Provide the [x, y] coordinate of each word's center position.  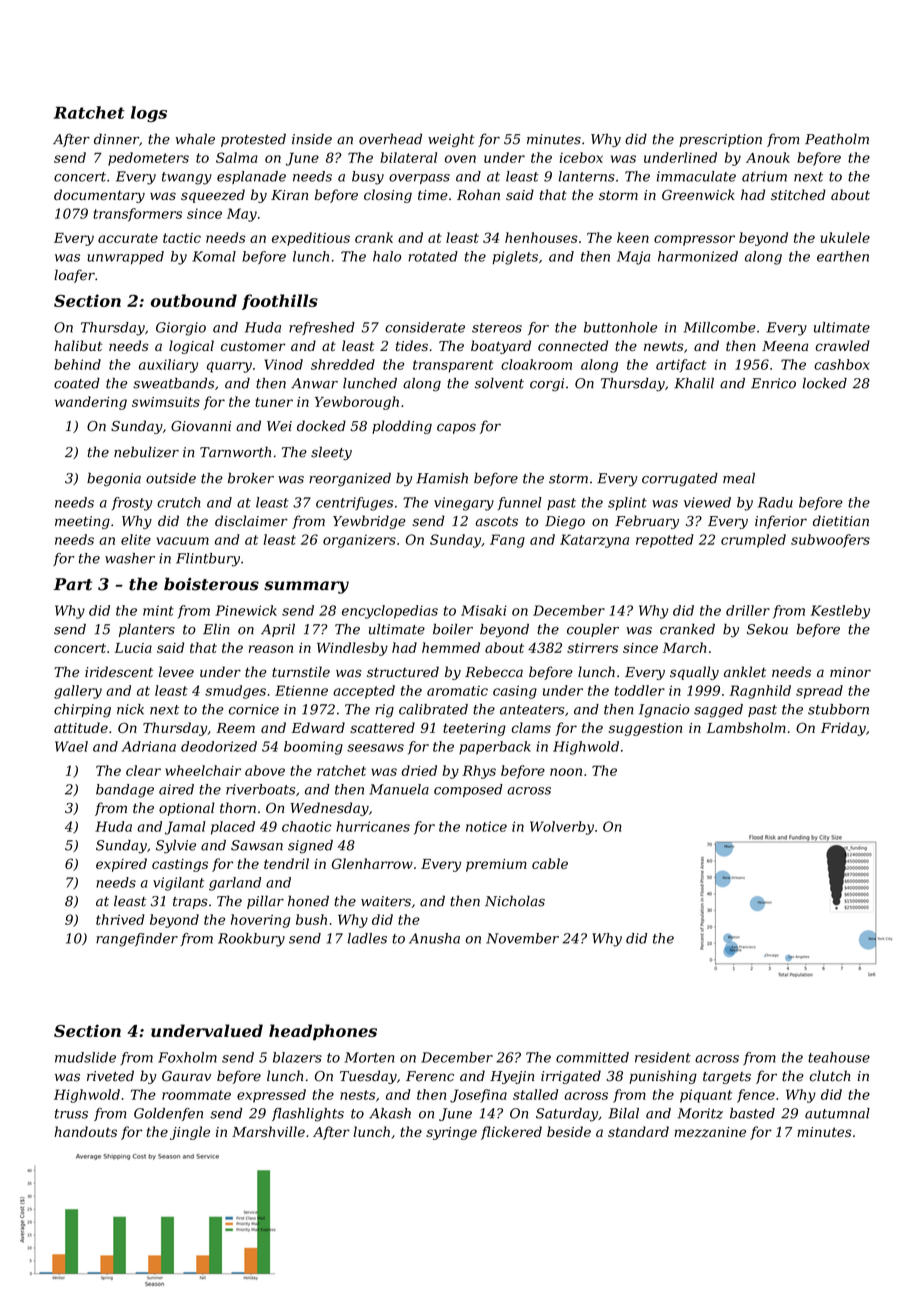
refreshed [322, 328]
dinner [116, 139]
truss [71, 1114]
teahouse [839, 1057]
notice [486, 826]
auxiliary [168, 366]
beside [569, 1131]
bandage [125, 791]
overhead [390, 139]
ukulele [845, 237]
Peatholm [837, 139]
